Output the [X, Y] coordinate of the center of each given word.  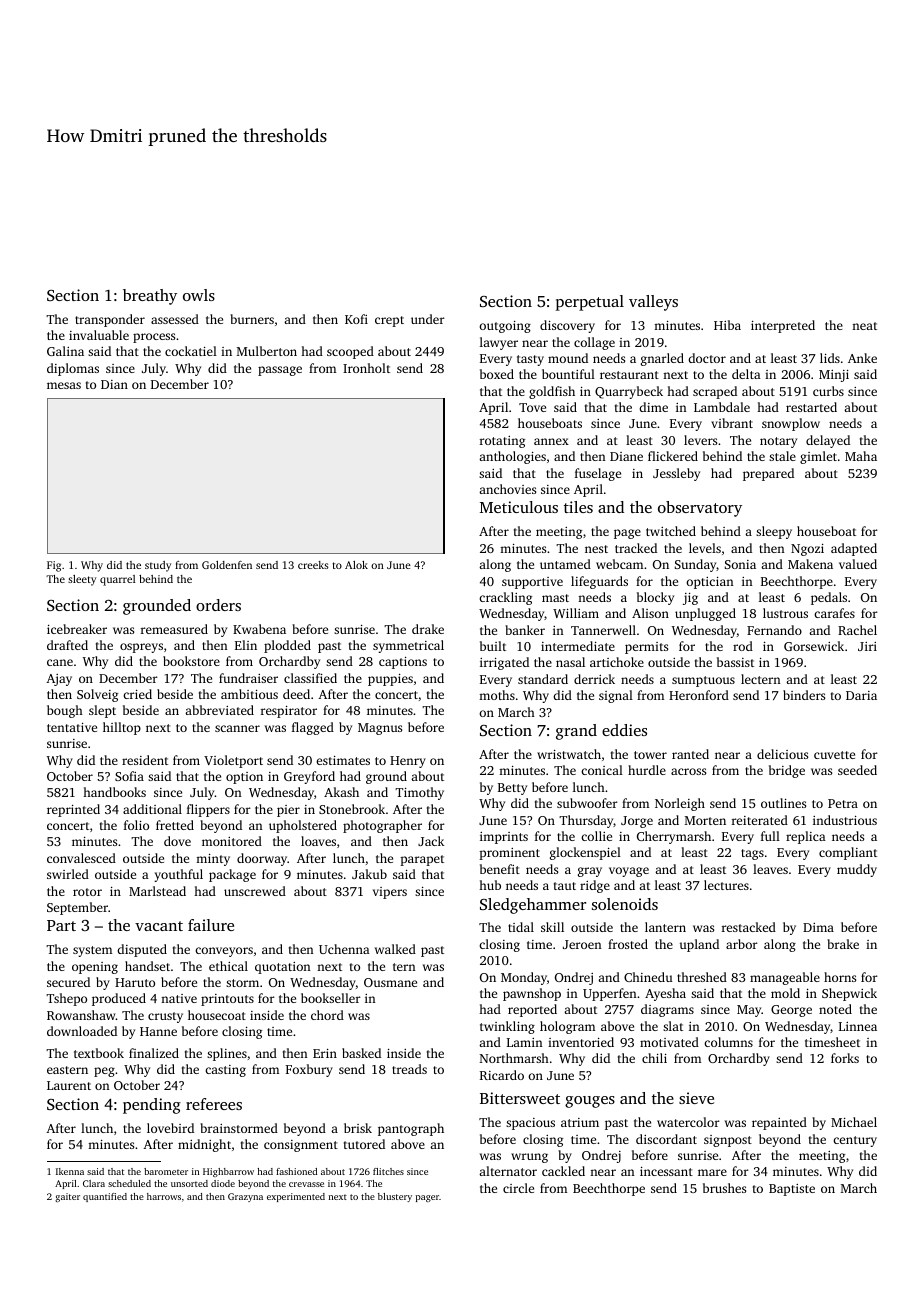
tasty [530, 360]
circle [518, 1188]
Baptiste [792, 1190]
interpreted [783, 326]
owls [199, 295]
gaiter [67, 1197]
